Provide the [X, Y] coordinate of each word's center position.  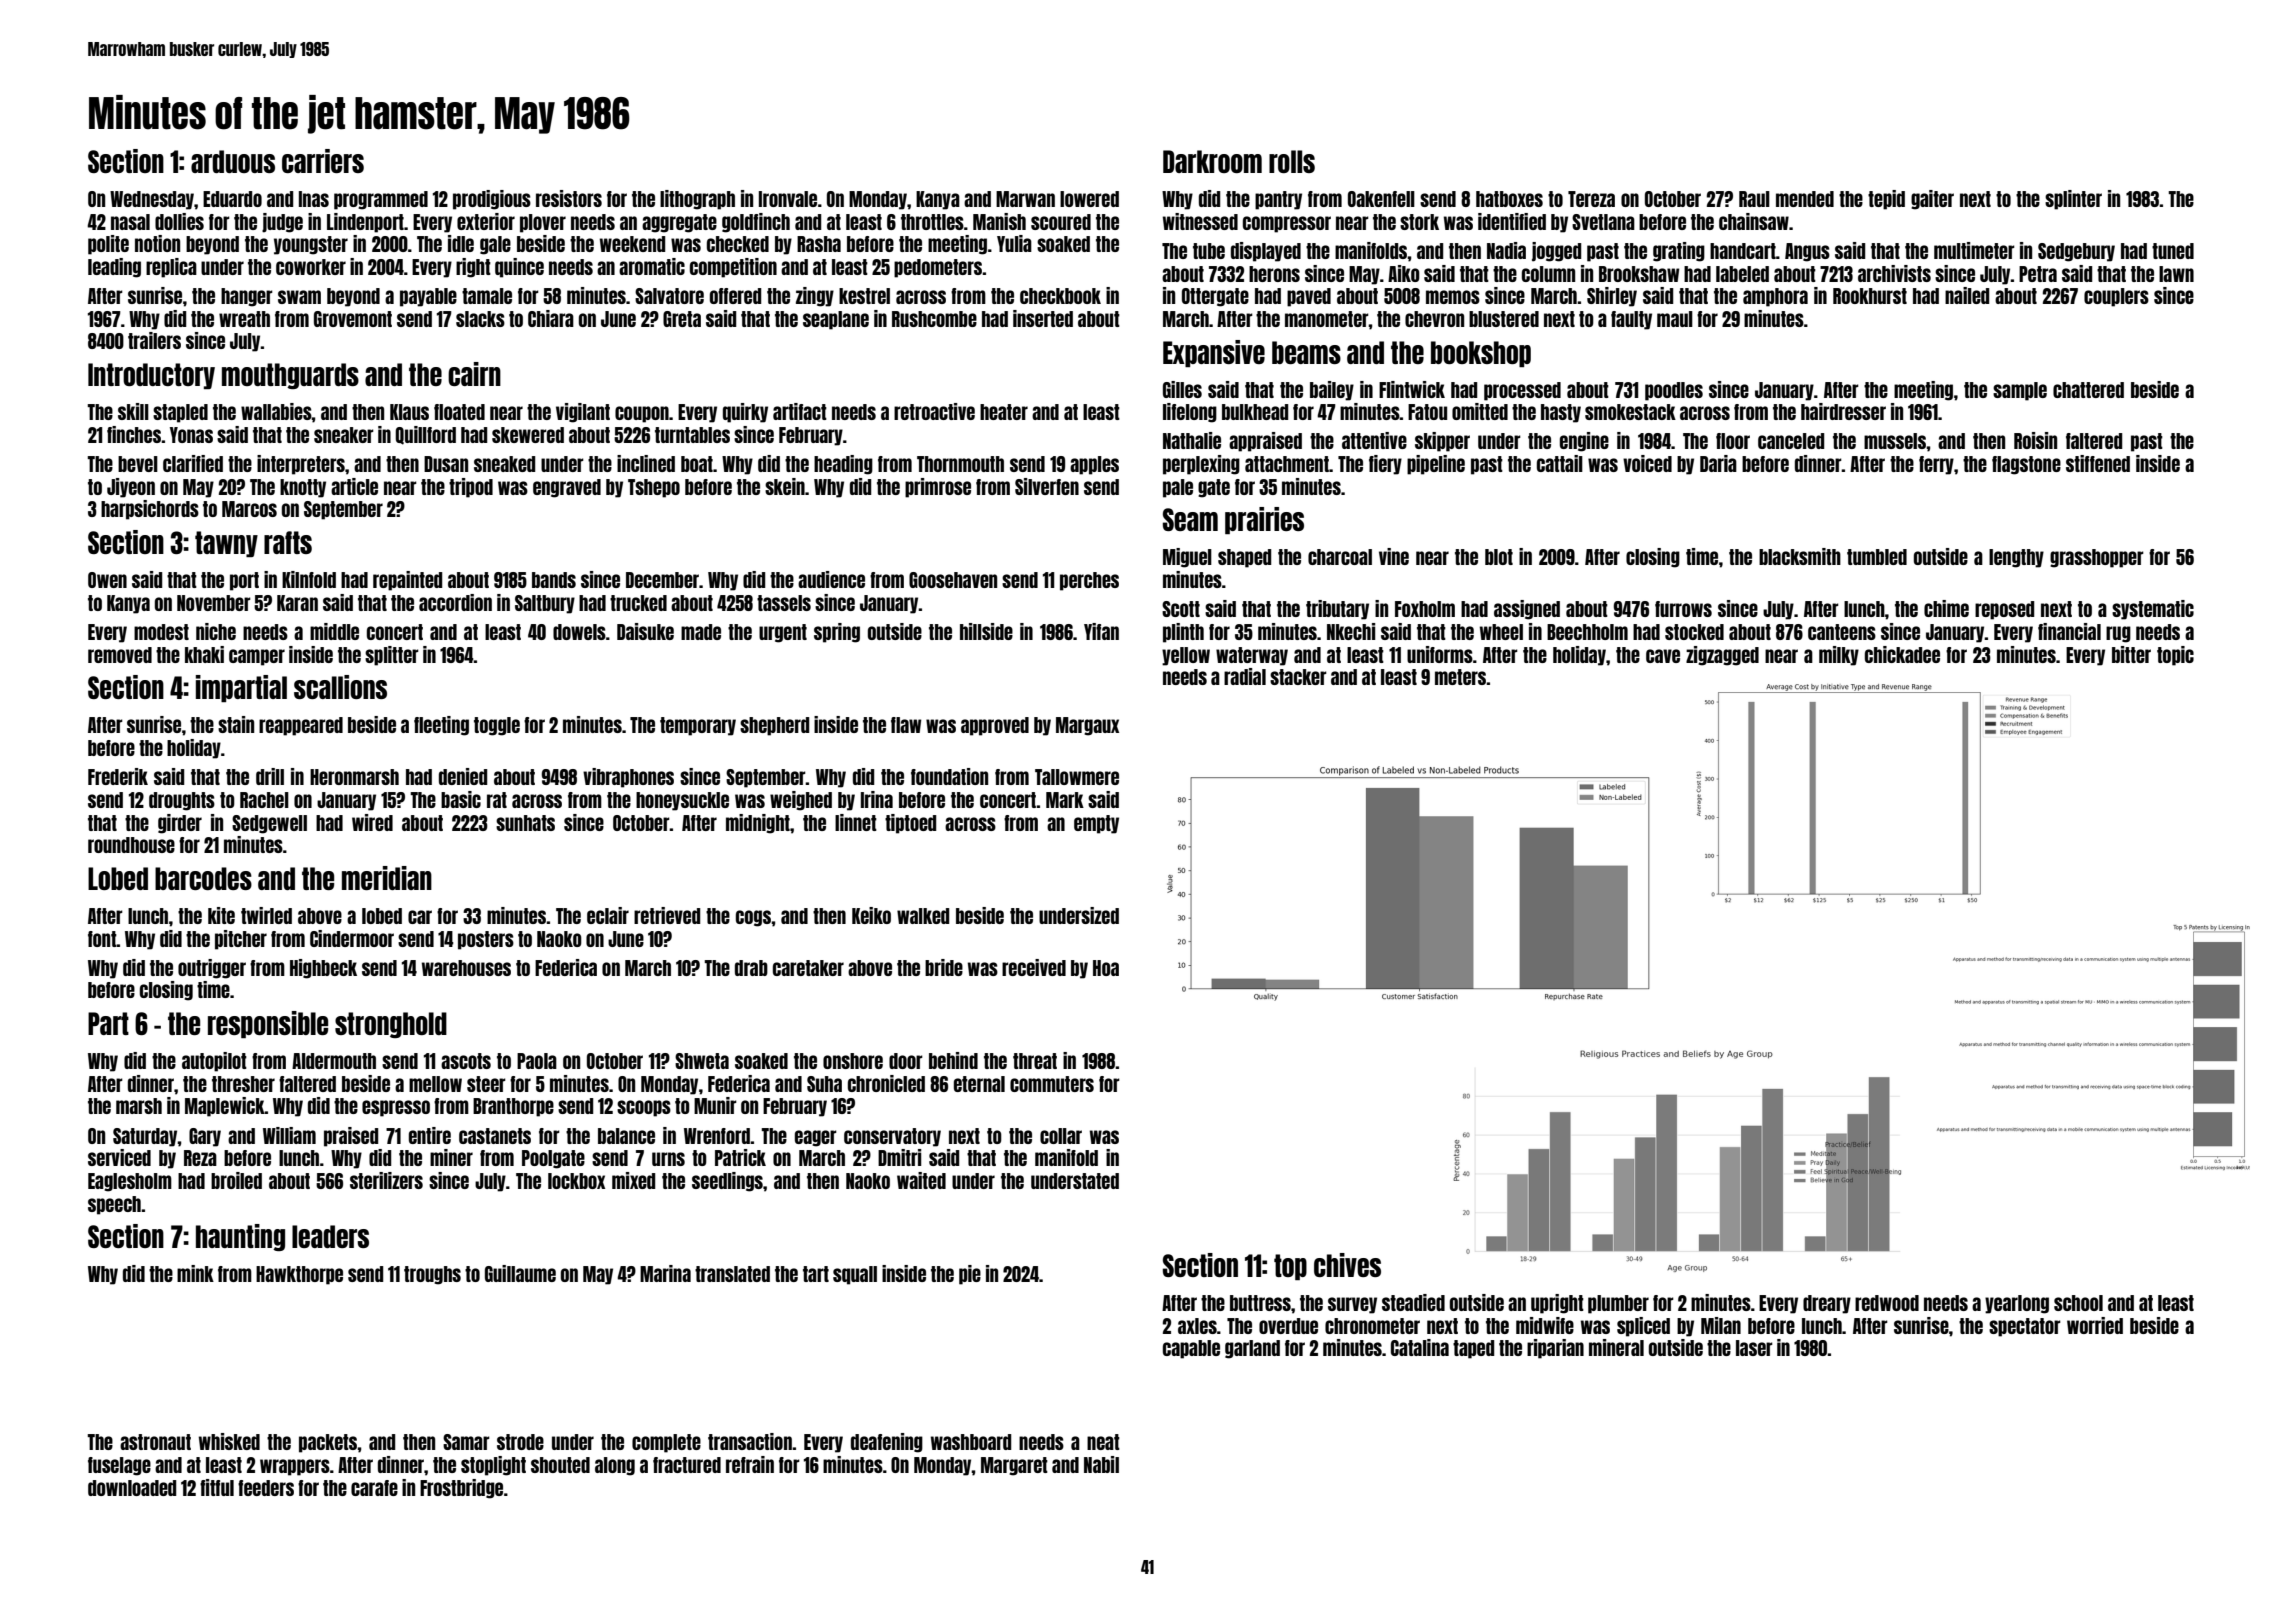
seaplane [836, 320]
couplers [2116, 297]
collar [1061, 1136]
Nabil [1101, 1464]
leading [114, 268]
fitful [217, 1487]
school [2078, 1303]
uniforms [1440, 654]
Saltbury [545, 604]
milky [1839, 656]
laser [1754, 1348]
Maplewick [225, 1107]
